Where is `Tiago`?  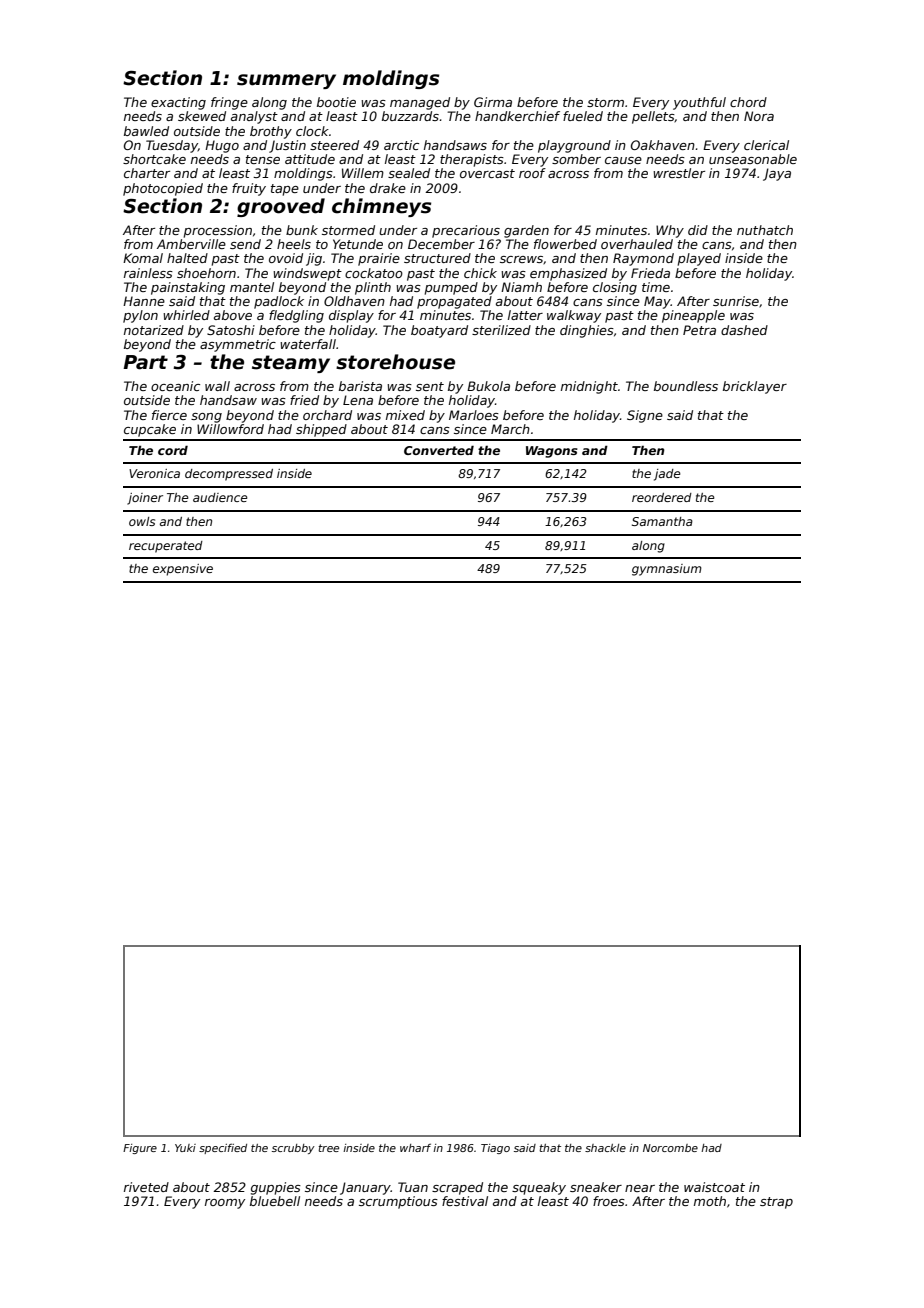 Tiago is located at coordinates (495, 1149).
